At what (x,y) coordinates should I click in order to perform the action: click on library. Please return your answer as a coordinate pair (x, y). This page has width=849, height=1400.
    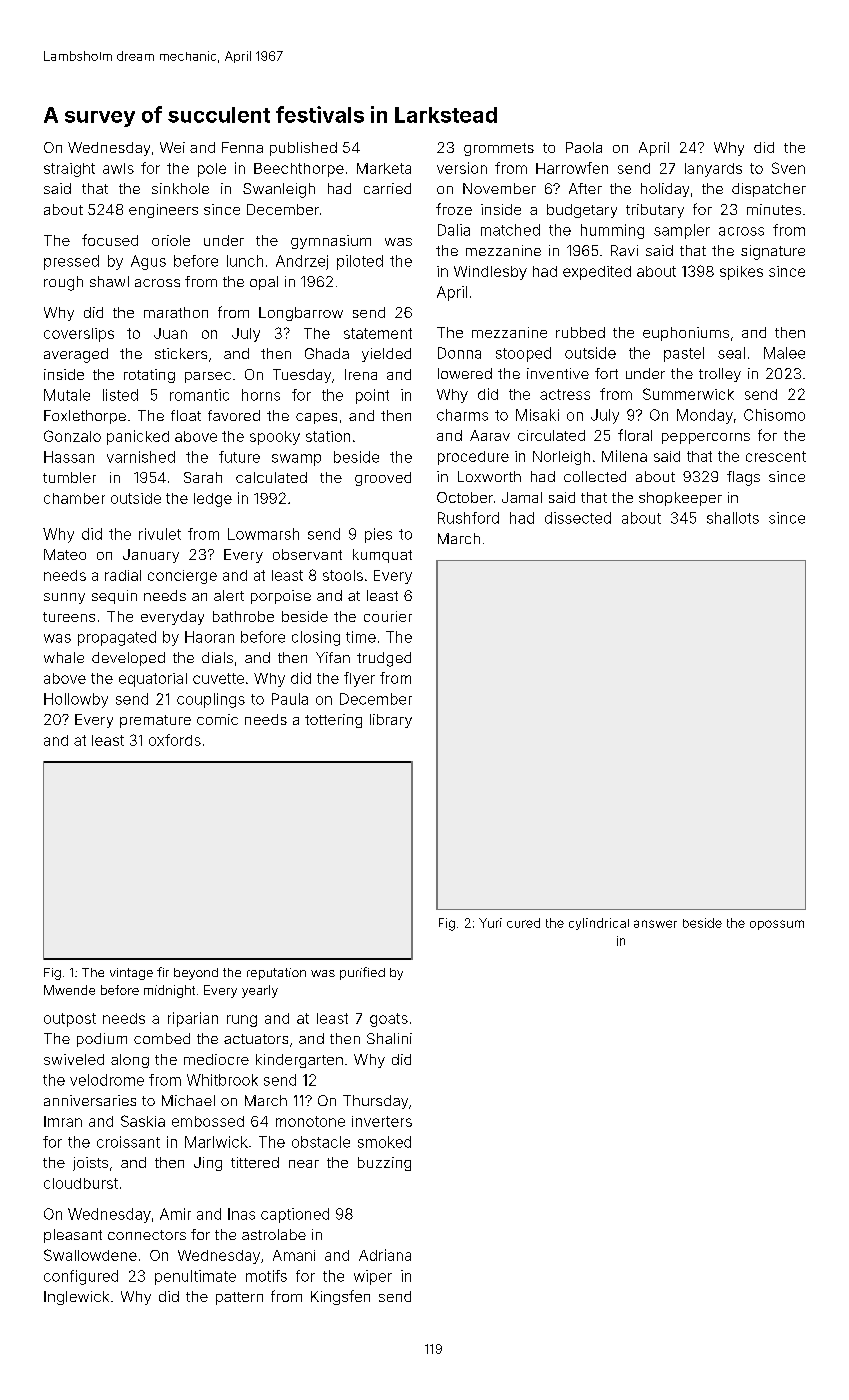
    Looking at the image, I should click on (391, 721).
